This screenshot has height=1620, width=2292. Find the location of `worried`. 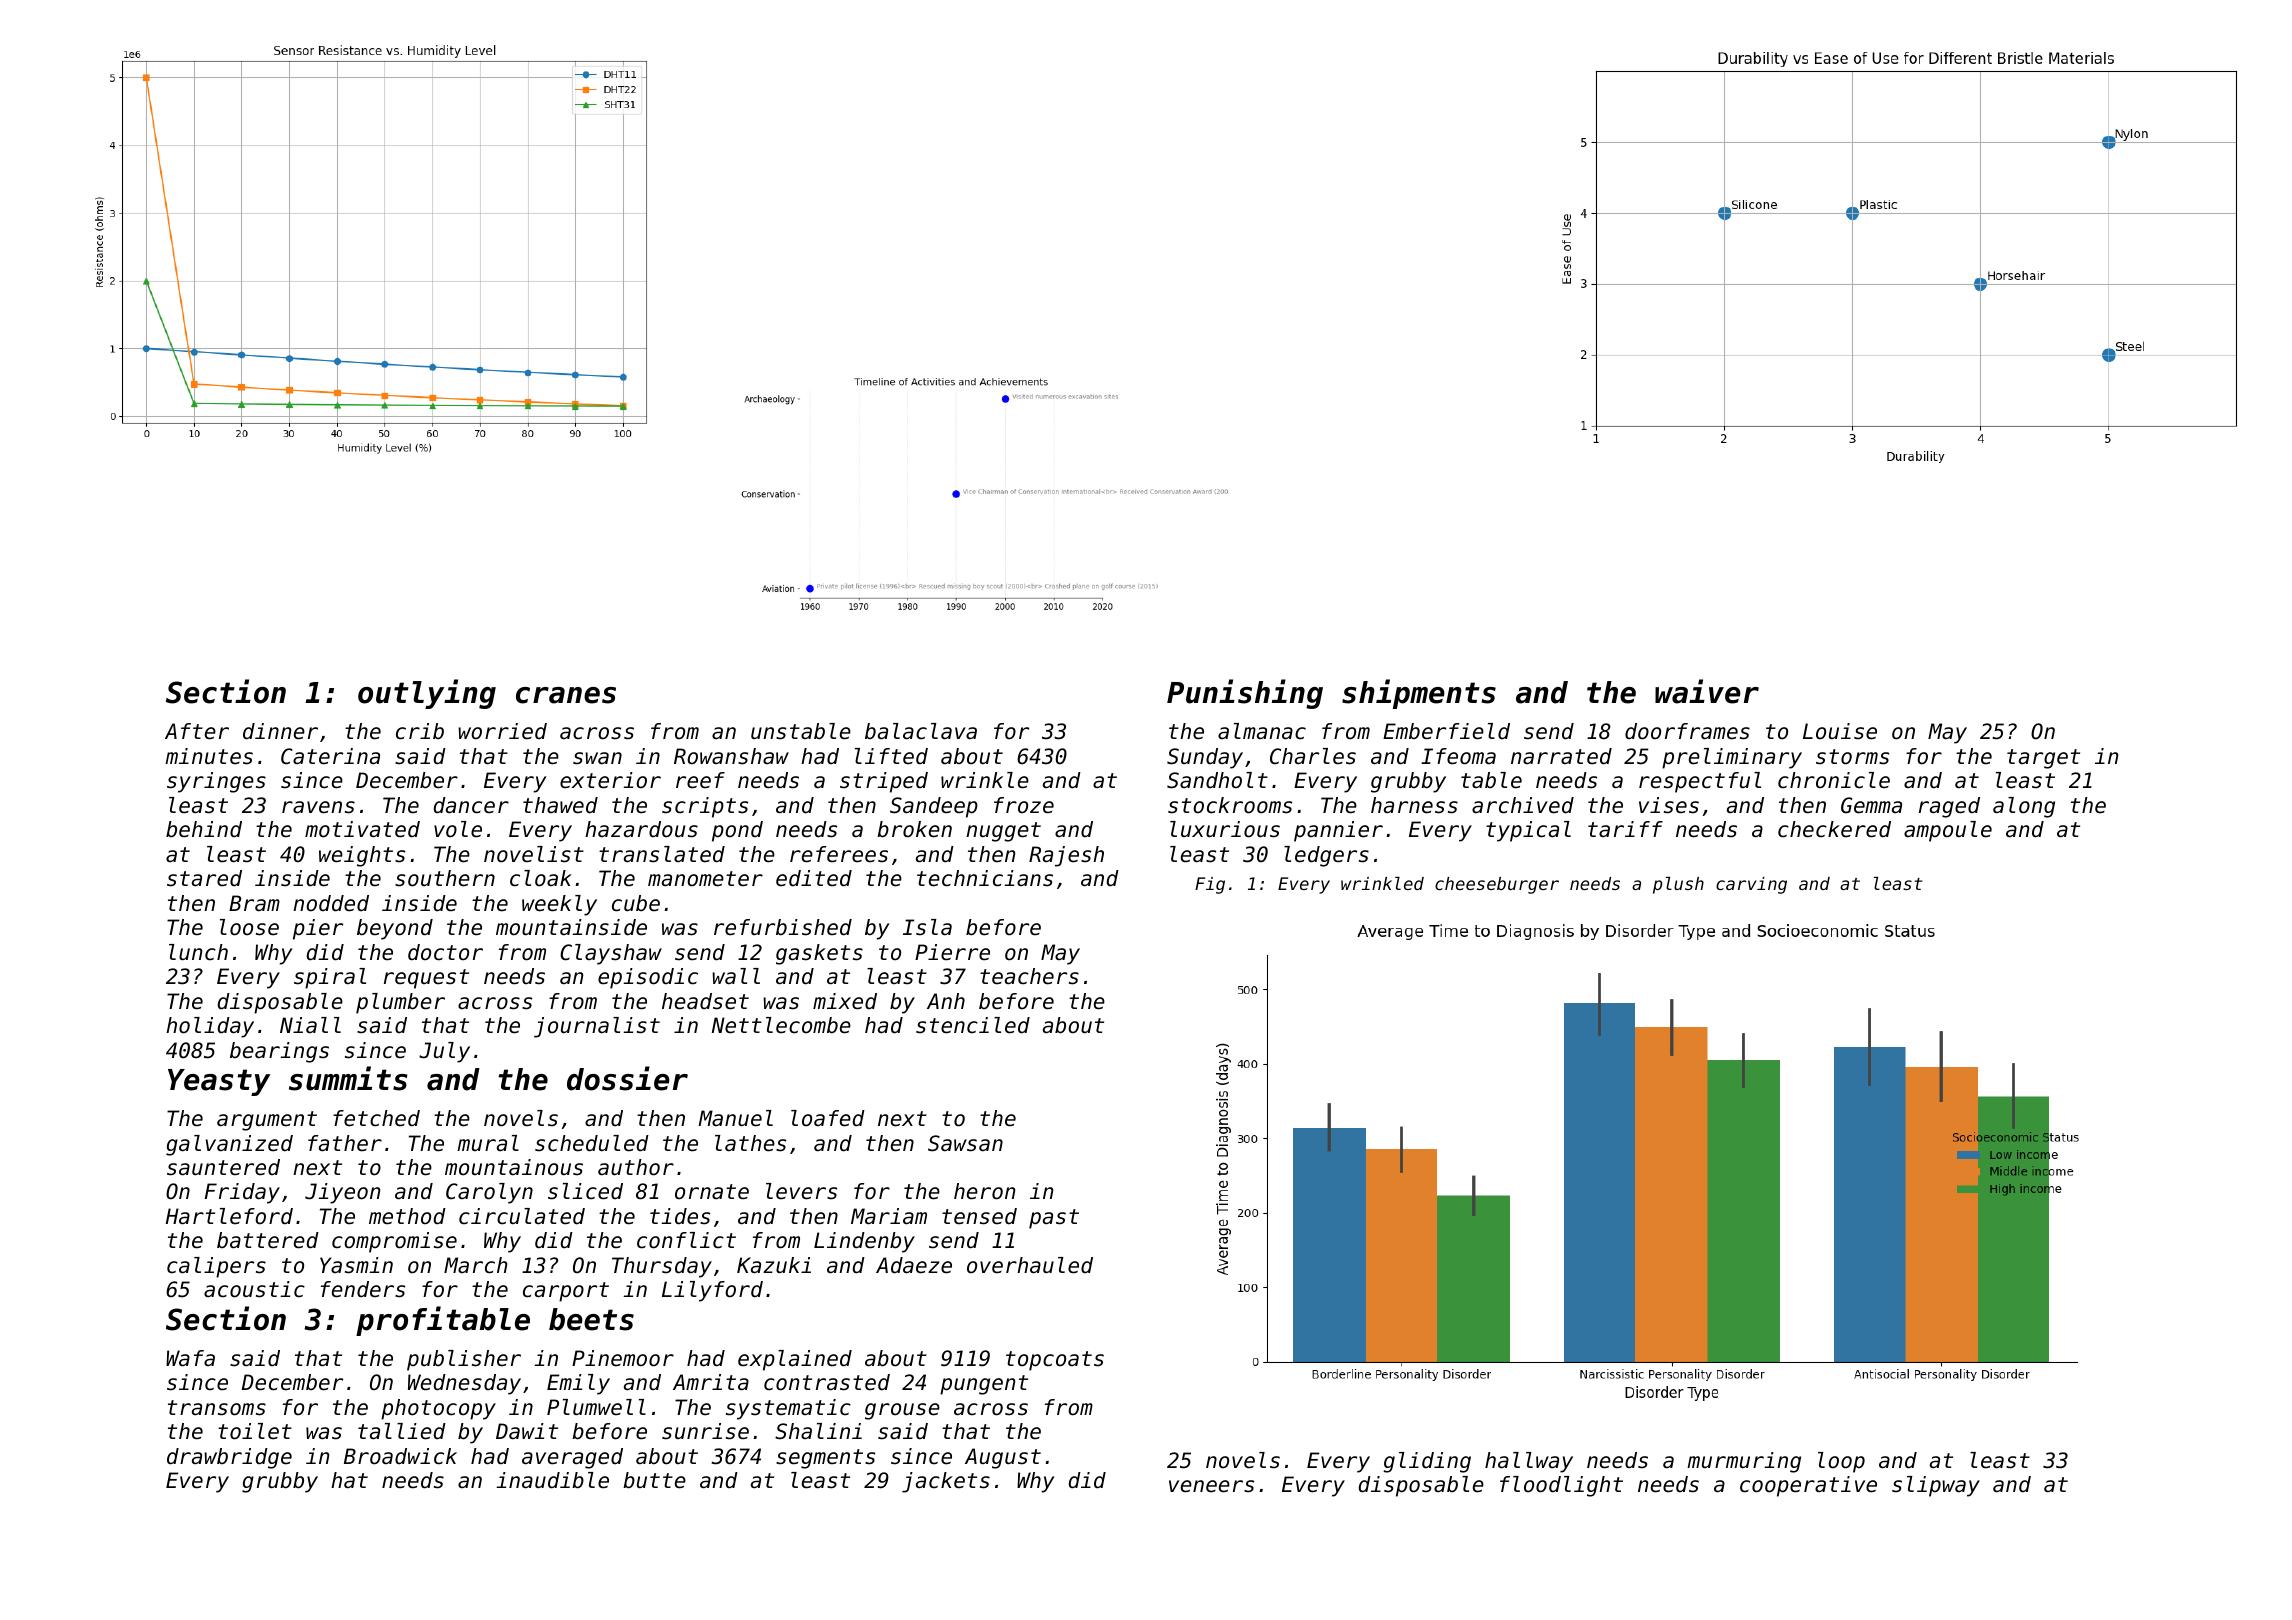

worried is located at coordinates (502, 731).
